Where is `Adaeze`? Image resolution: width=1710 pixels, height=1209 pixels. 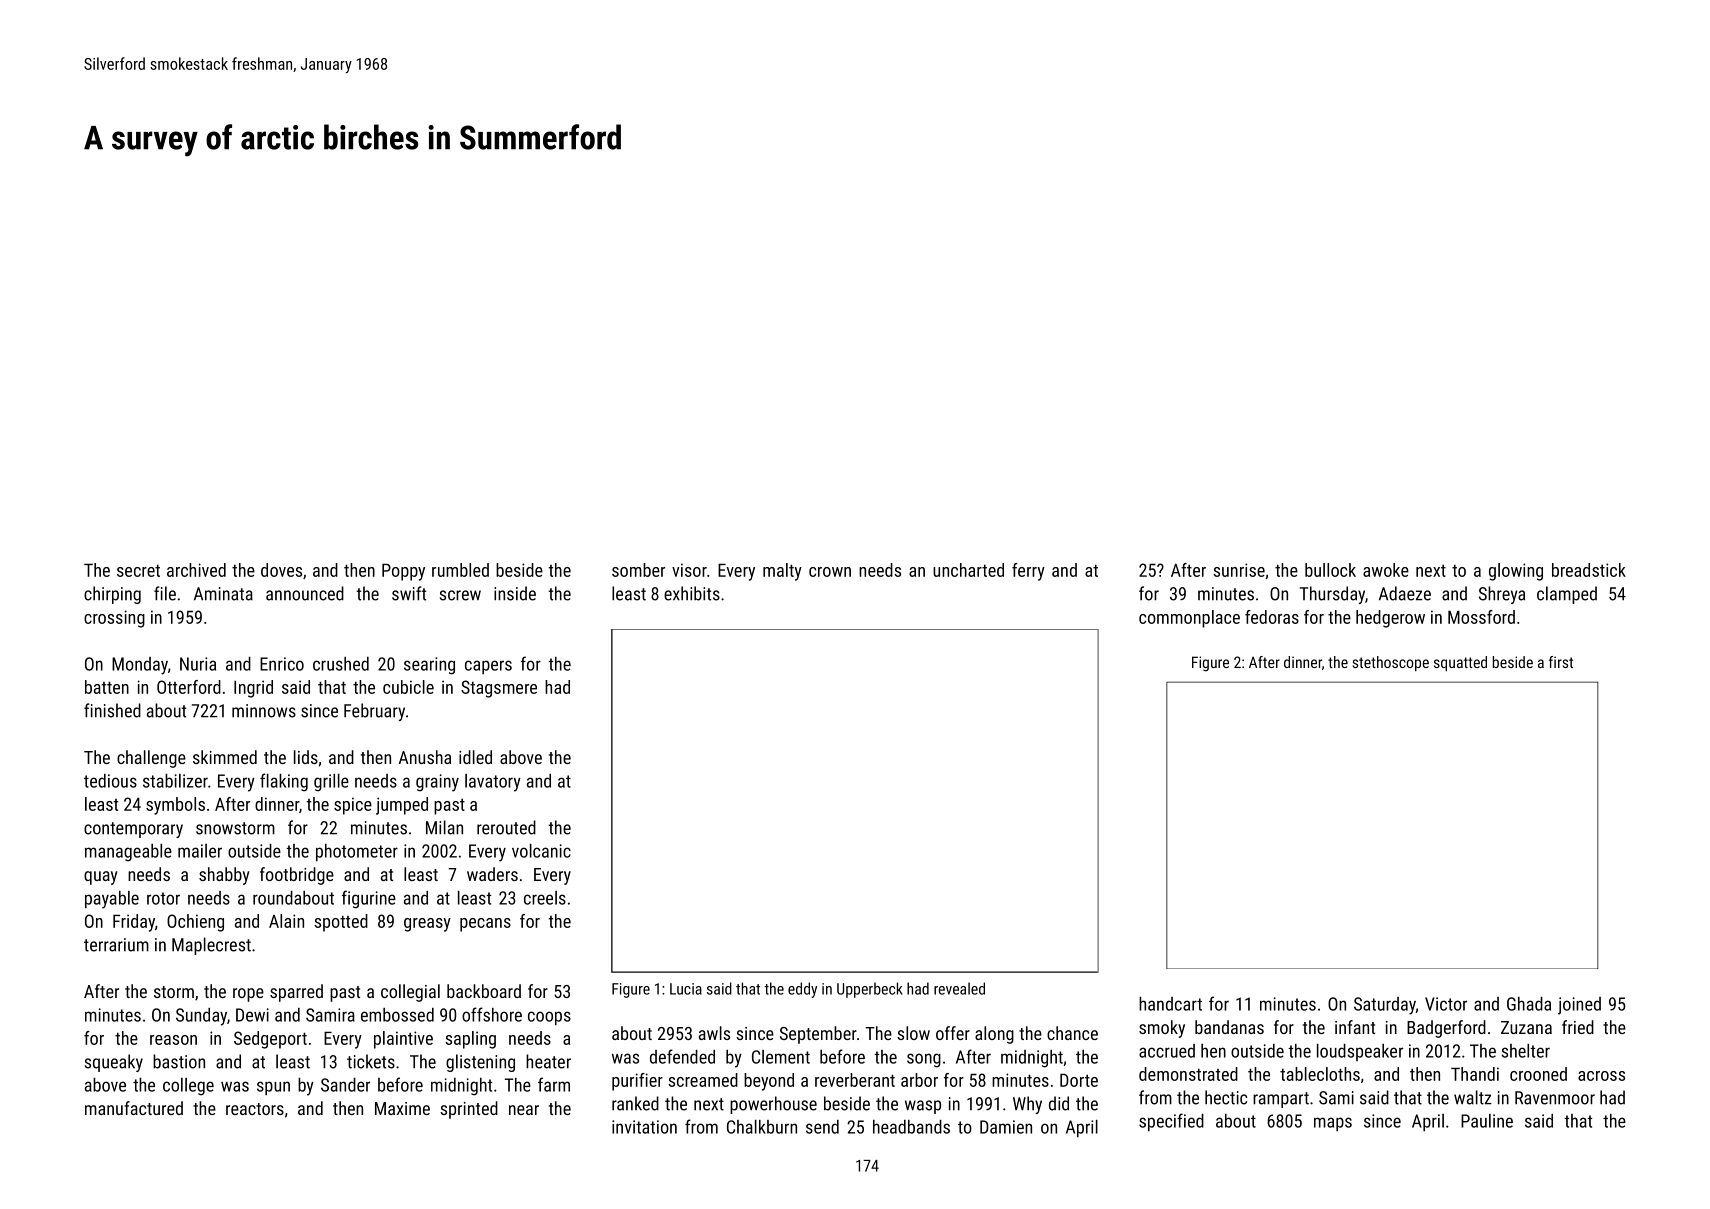 Adaeze is located at coordinates (1405, 593).
